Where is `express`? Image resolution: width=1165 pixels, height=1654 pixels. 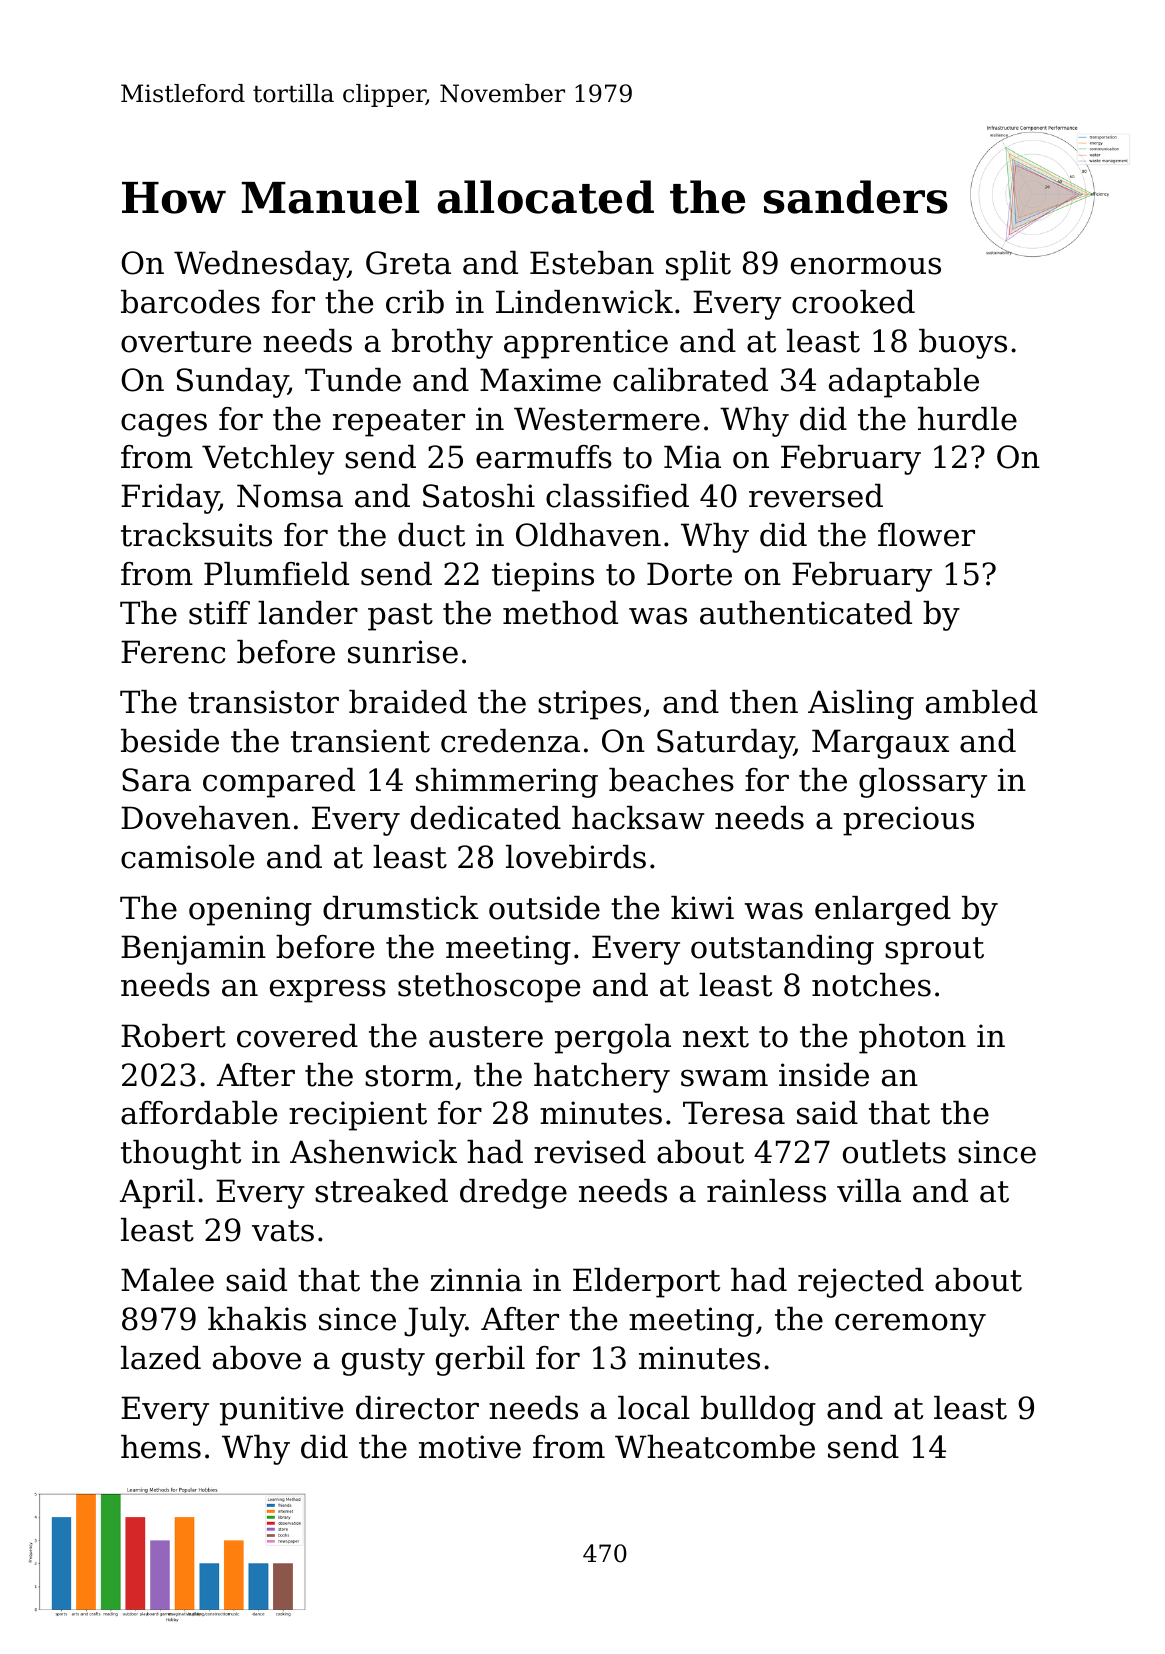 express is located at coordinates (328, 991).
